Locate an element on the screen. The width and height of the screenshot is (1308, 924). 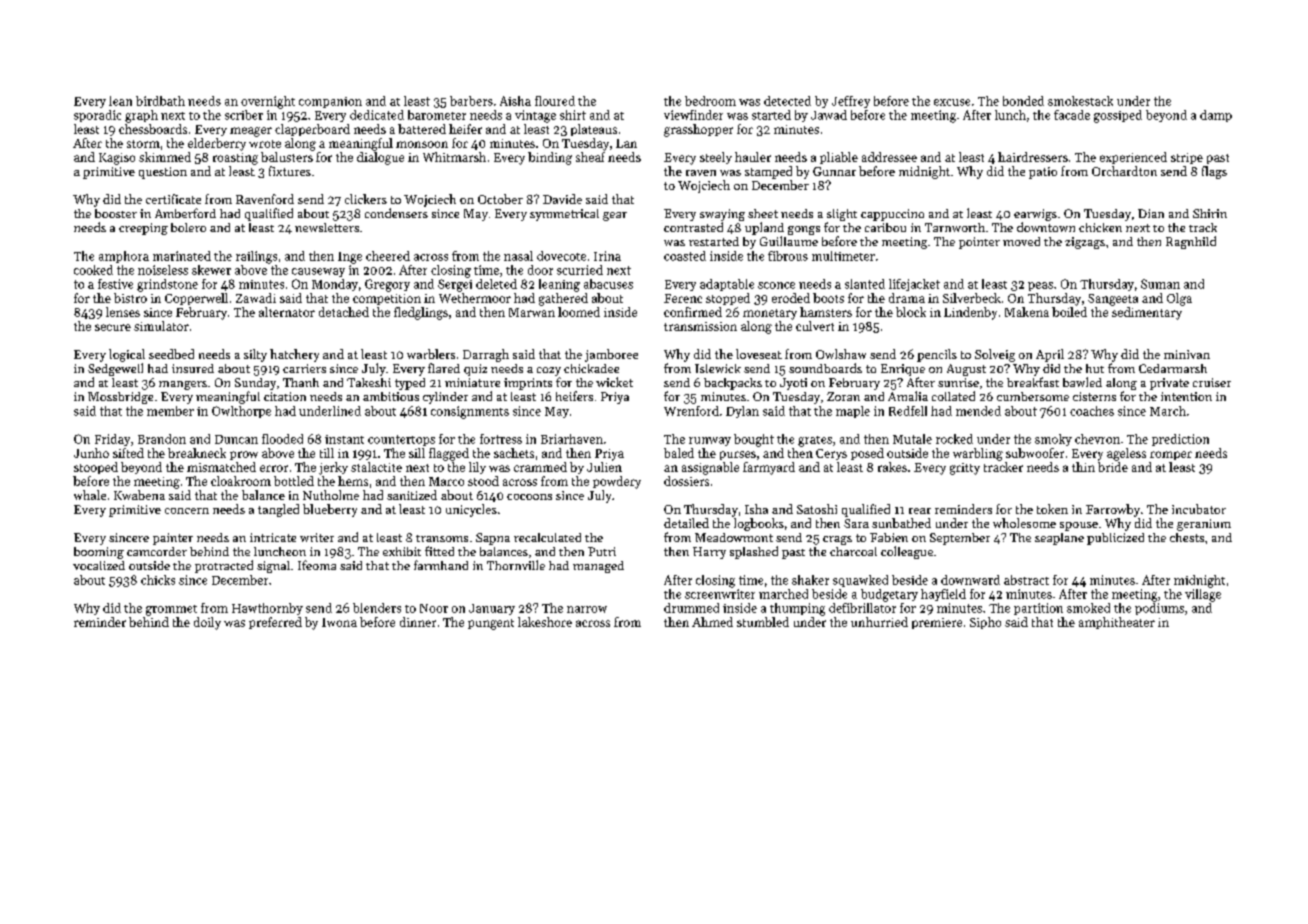
scriber is located at coordinates (244, 115).
